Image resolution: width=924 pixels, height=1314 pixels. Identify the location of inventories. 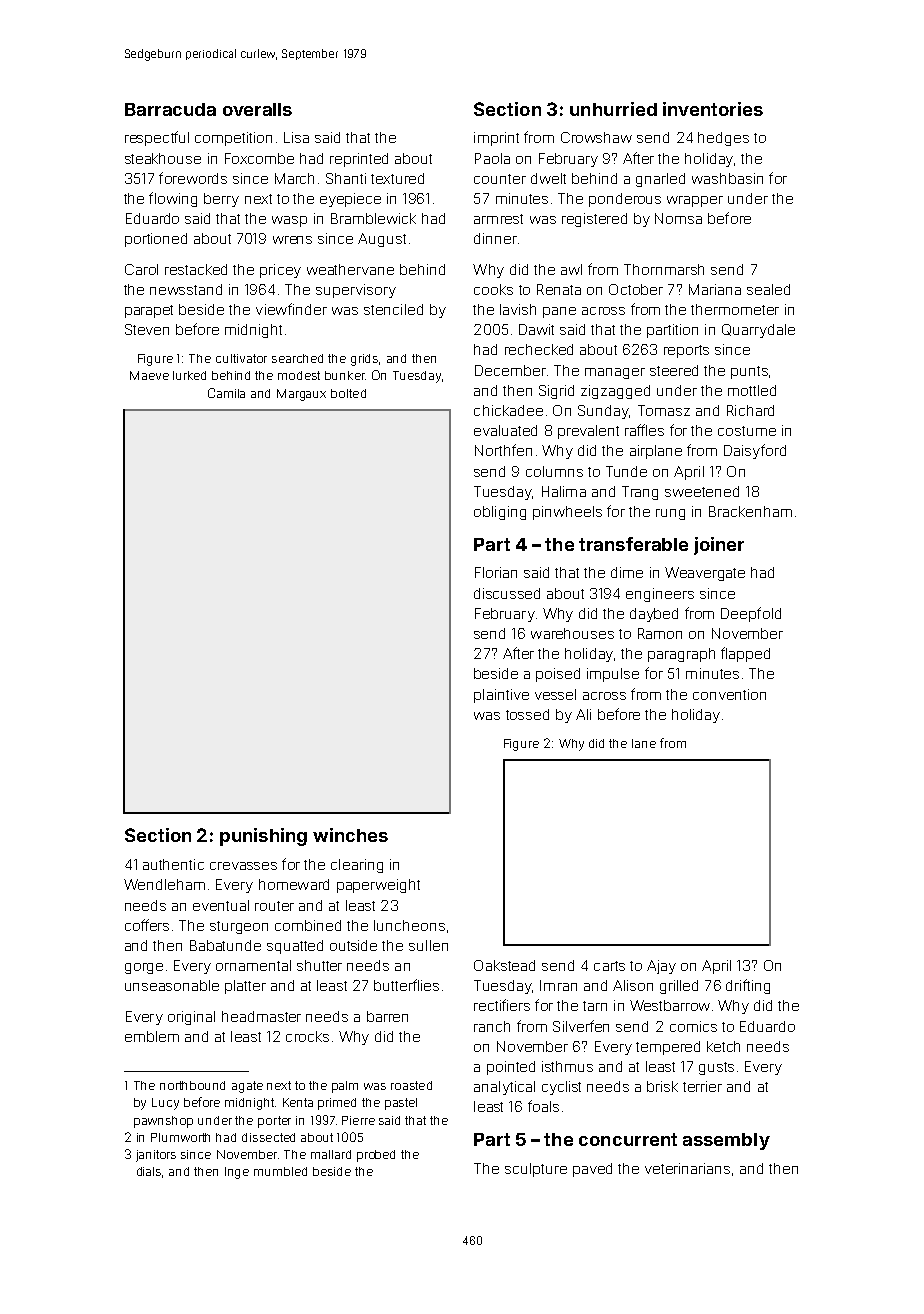
(713, 109).
